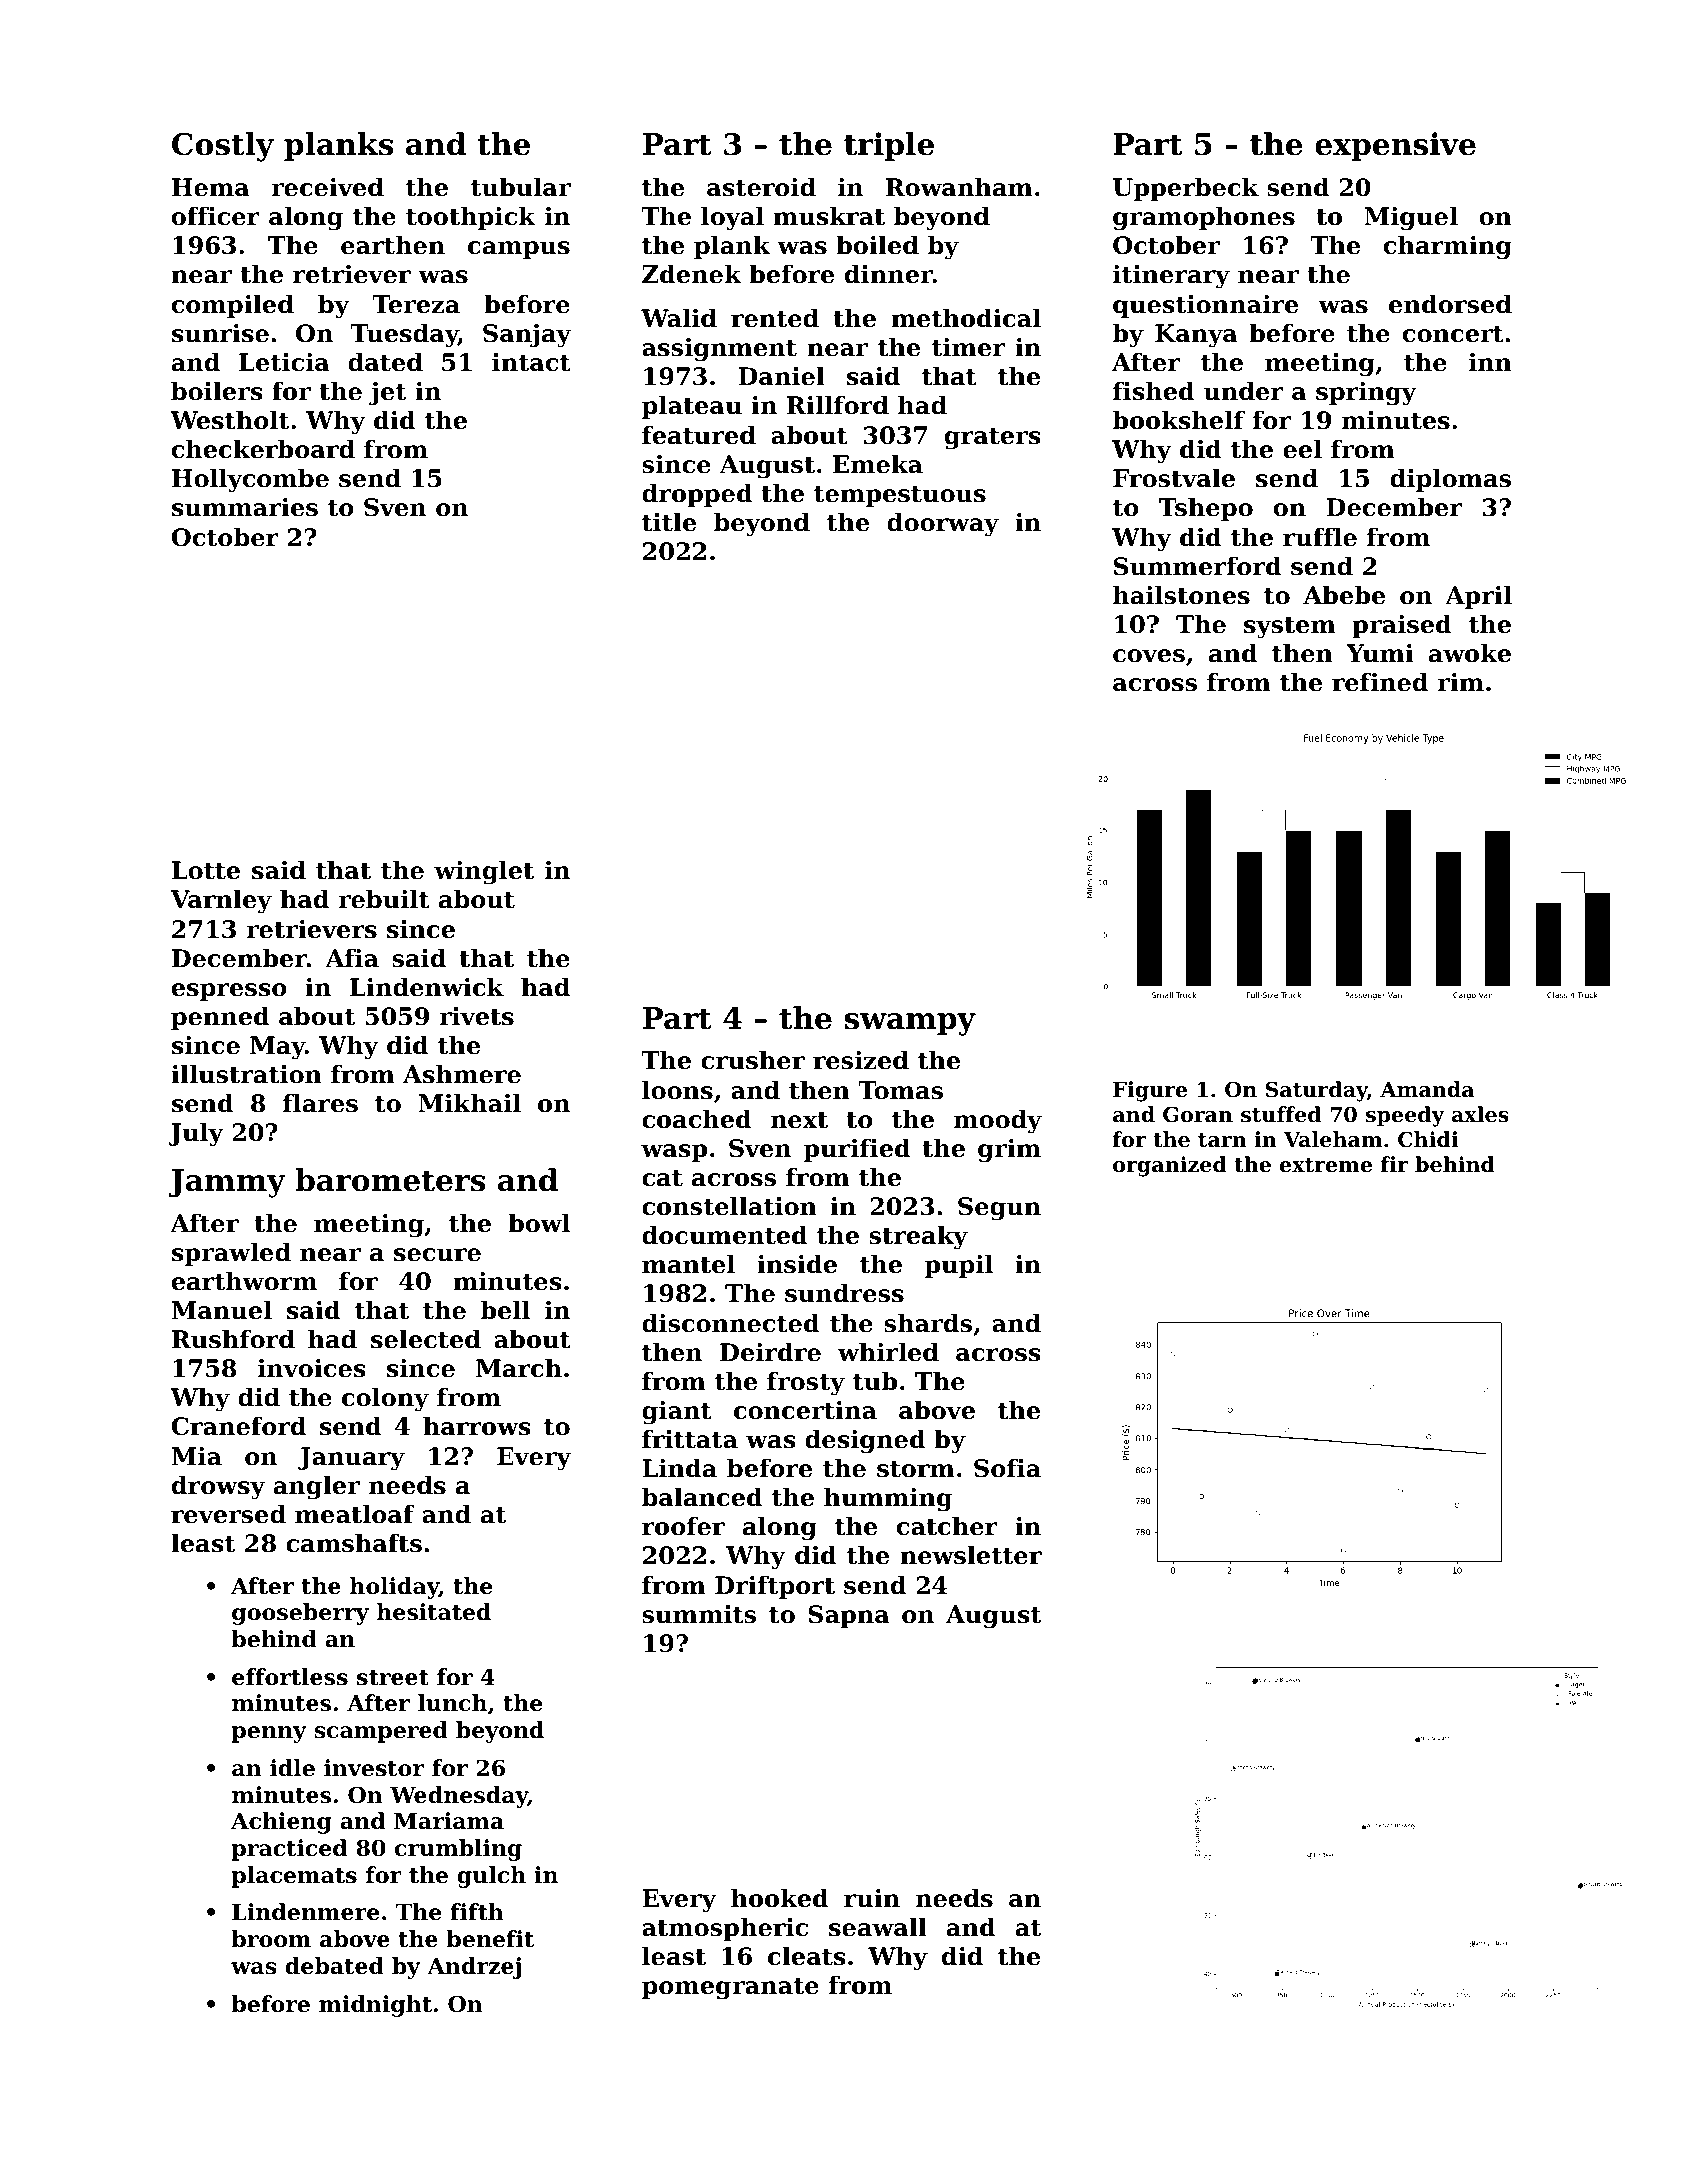 This document has height=2178, width=1683. Describe the element at coordinates (289, 1850) in the document. I see `practiced` at that location.
